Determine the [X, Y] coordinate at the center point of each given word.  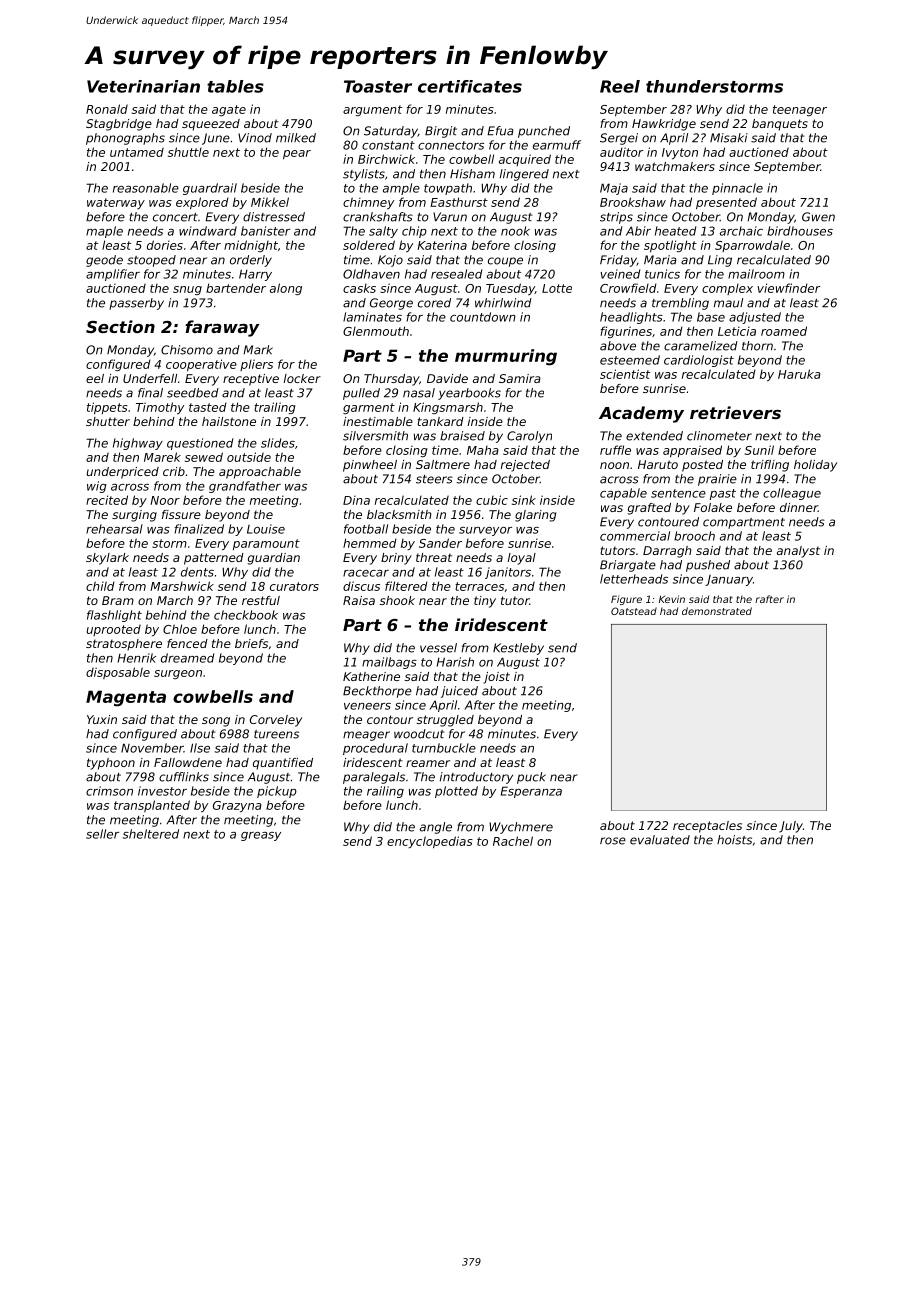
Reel [620, 86]
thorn [757, 346]
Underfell [150, 378]
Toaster [378, 86]
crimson [109, 791]
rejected [525, 466]
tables [235, 86]
